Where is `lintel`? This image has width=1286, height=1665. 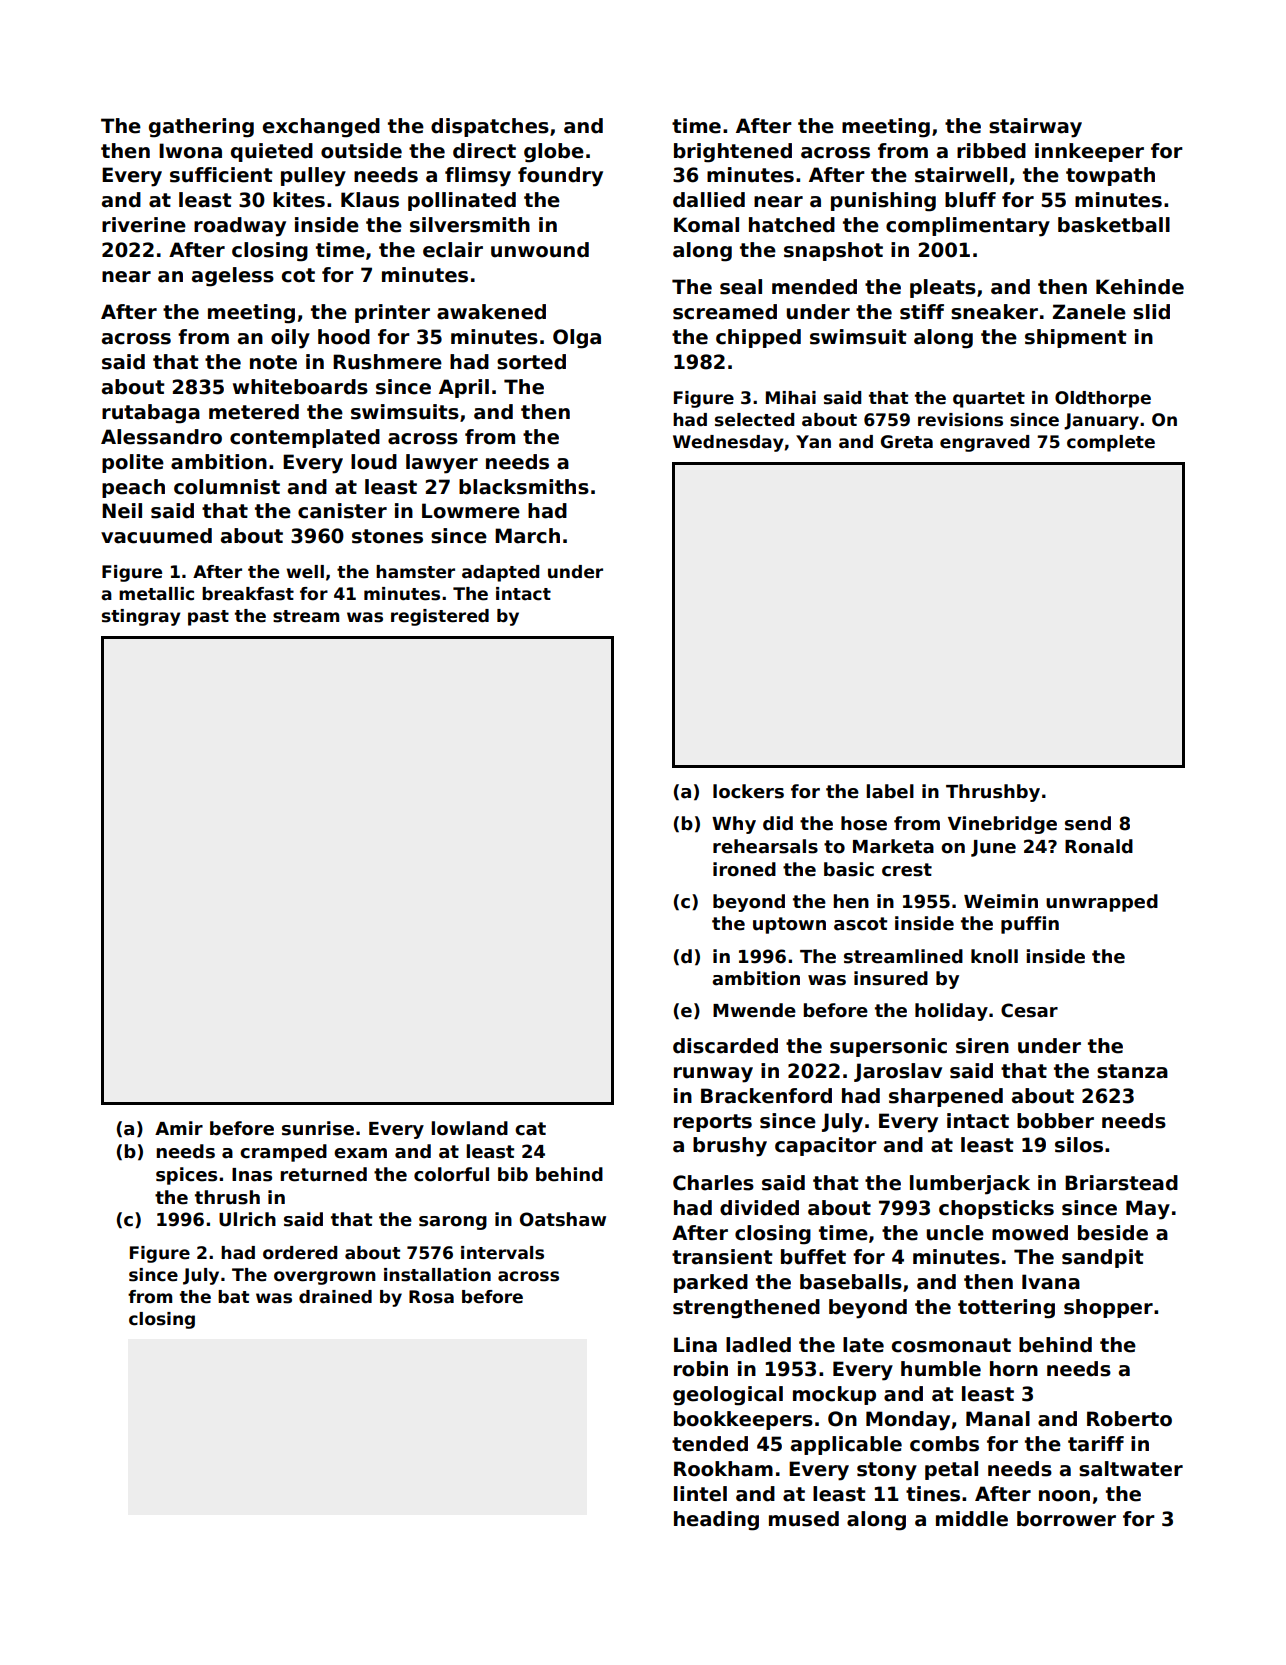
lintel is located at coordinates (700, 1494).
